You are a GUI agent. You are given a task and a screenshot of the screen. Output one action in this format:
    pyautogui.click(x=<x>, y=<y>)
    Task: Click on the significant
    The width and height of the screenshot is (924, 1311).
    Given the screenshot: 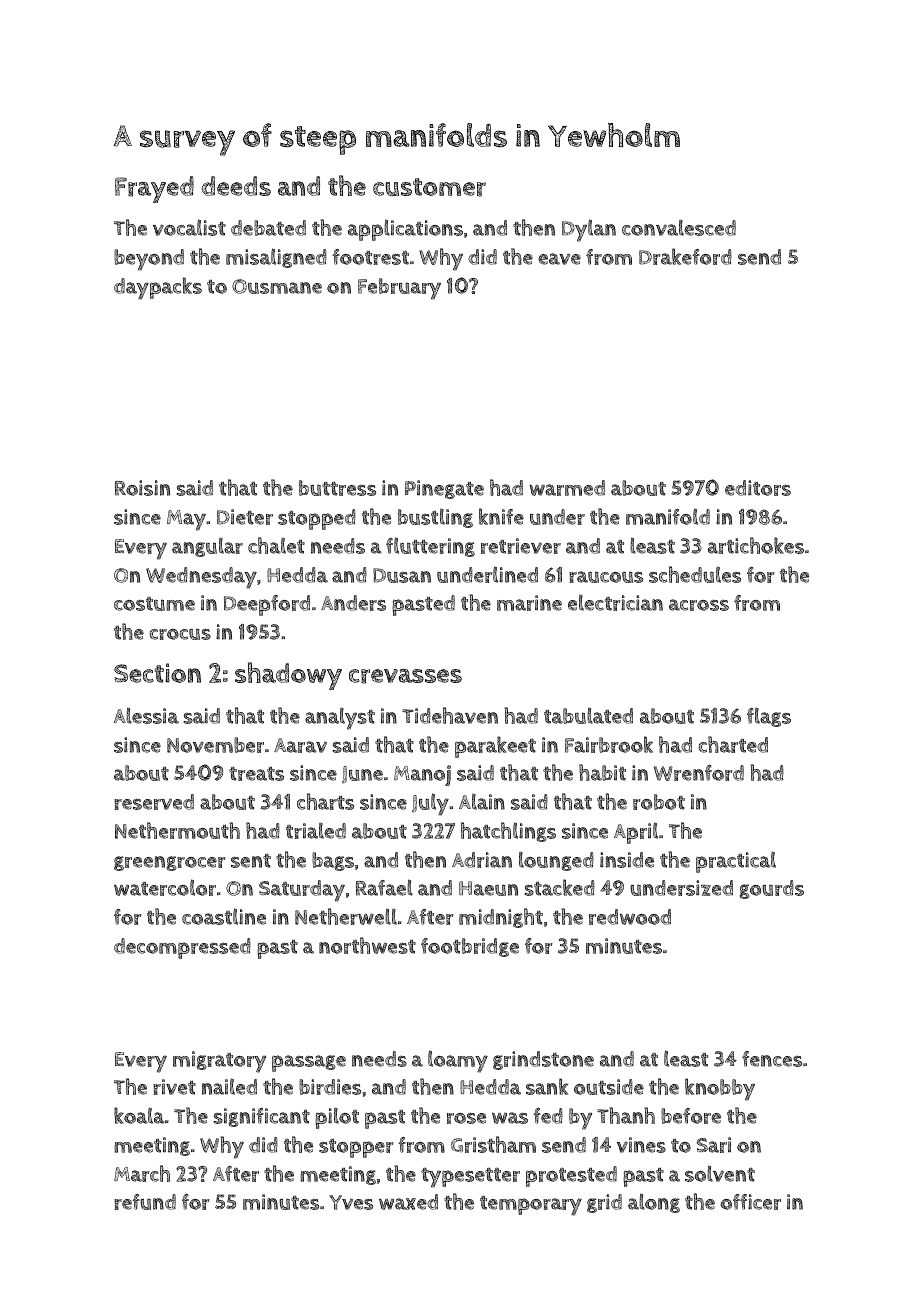 What is the action you would take?
    pyautogui.click(x=261, y=1117)
